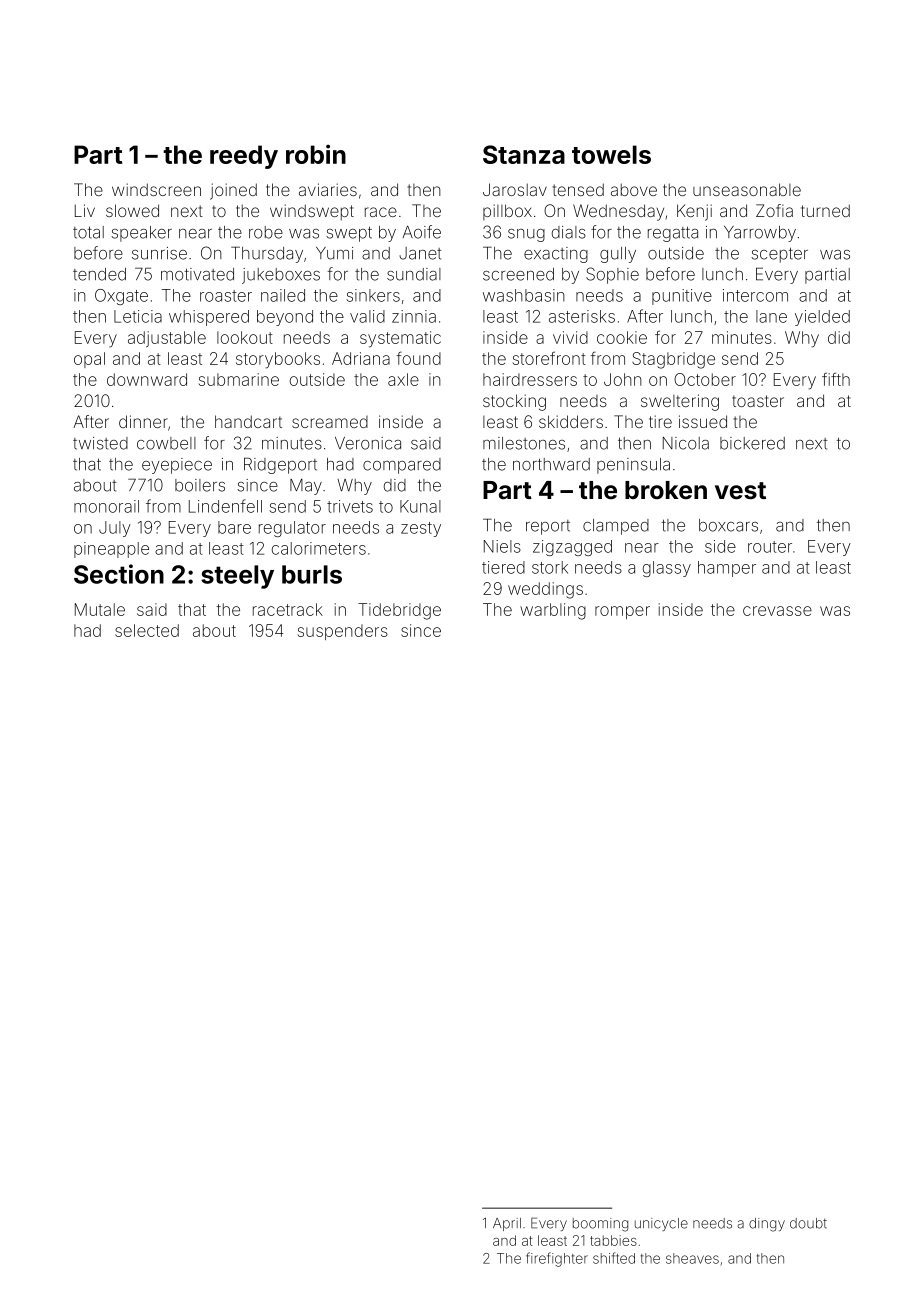  Describe the element at coordinates (777, 611) in the page. I see `crevasse` at that location.
